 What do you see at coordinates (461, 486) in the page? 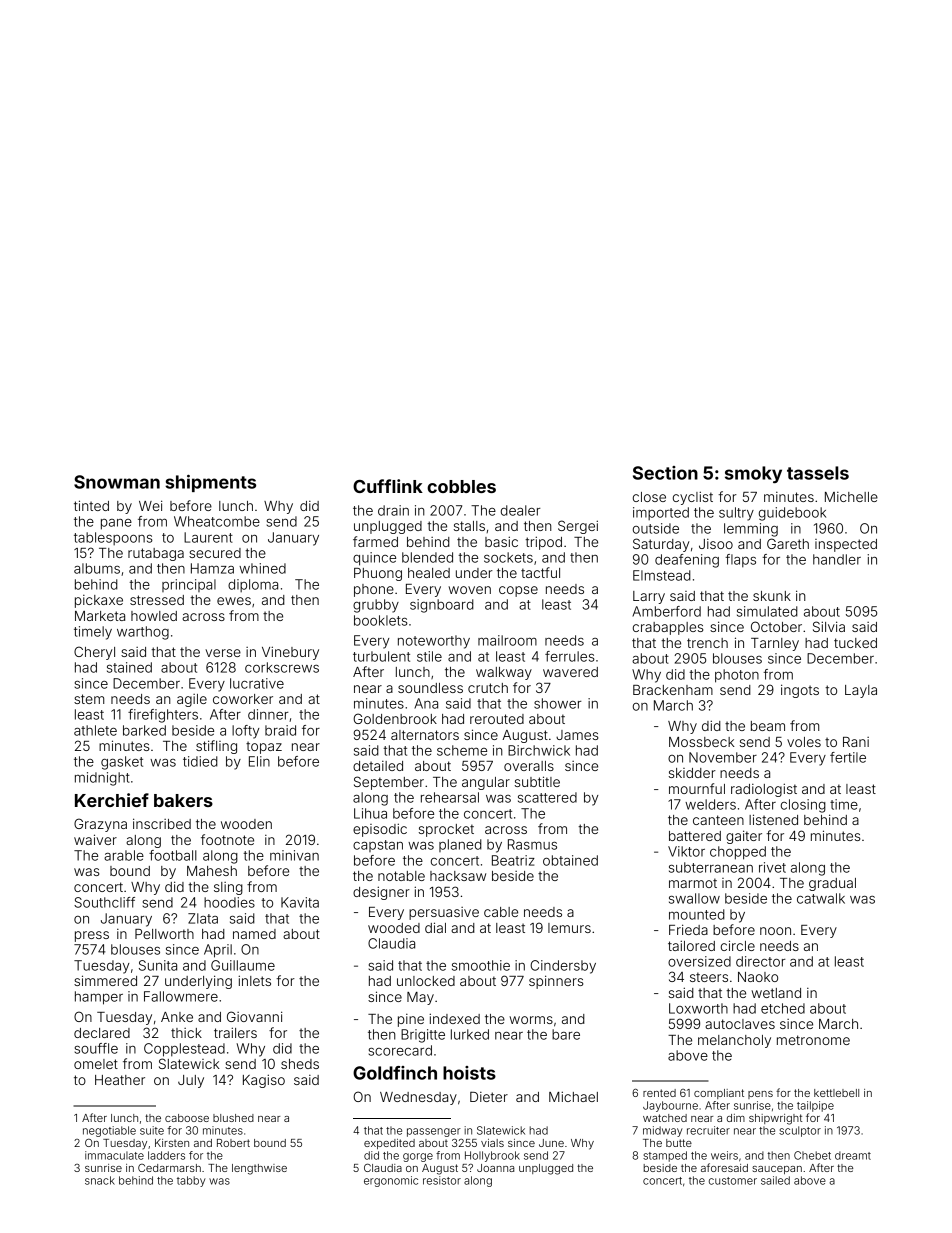
I see `cobbles` at bounding box center [461, 486].
